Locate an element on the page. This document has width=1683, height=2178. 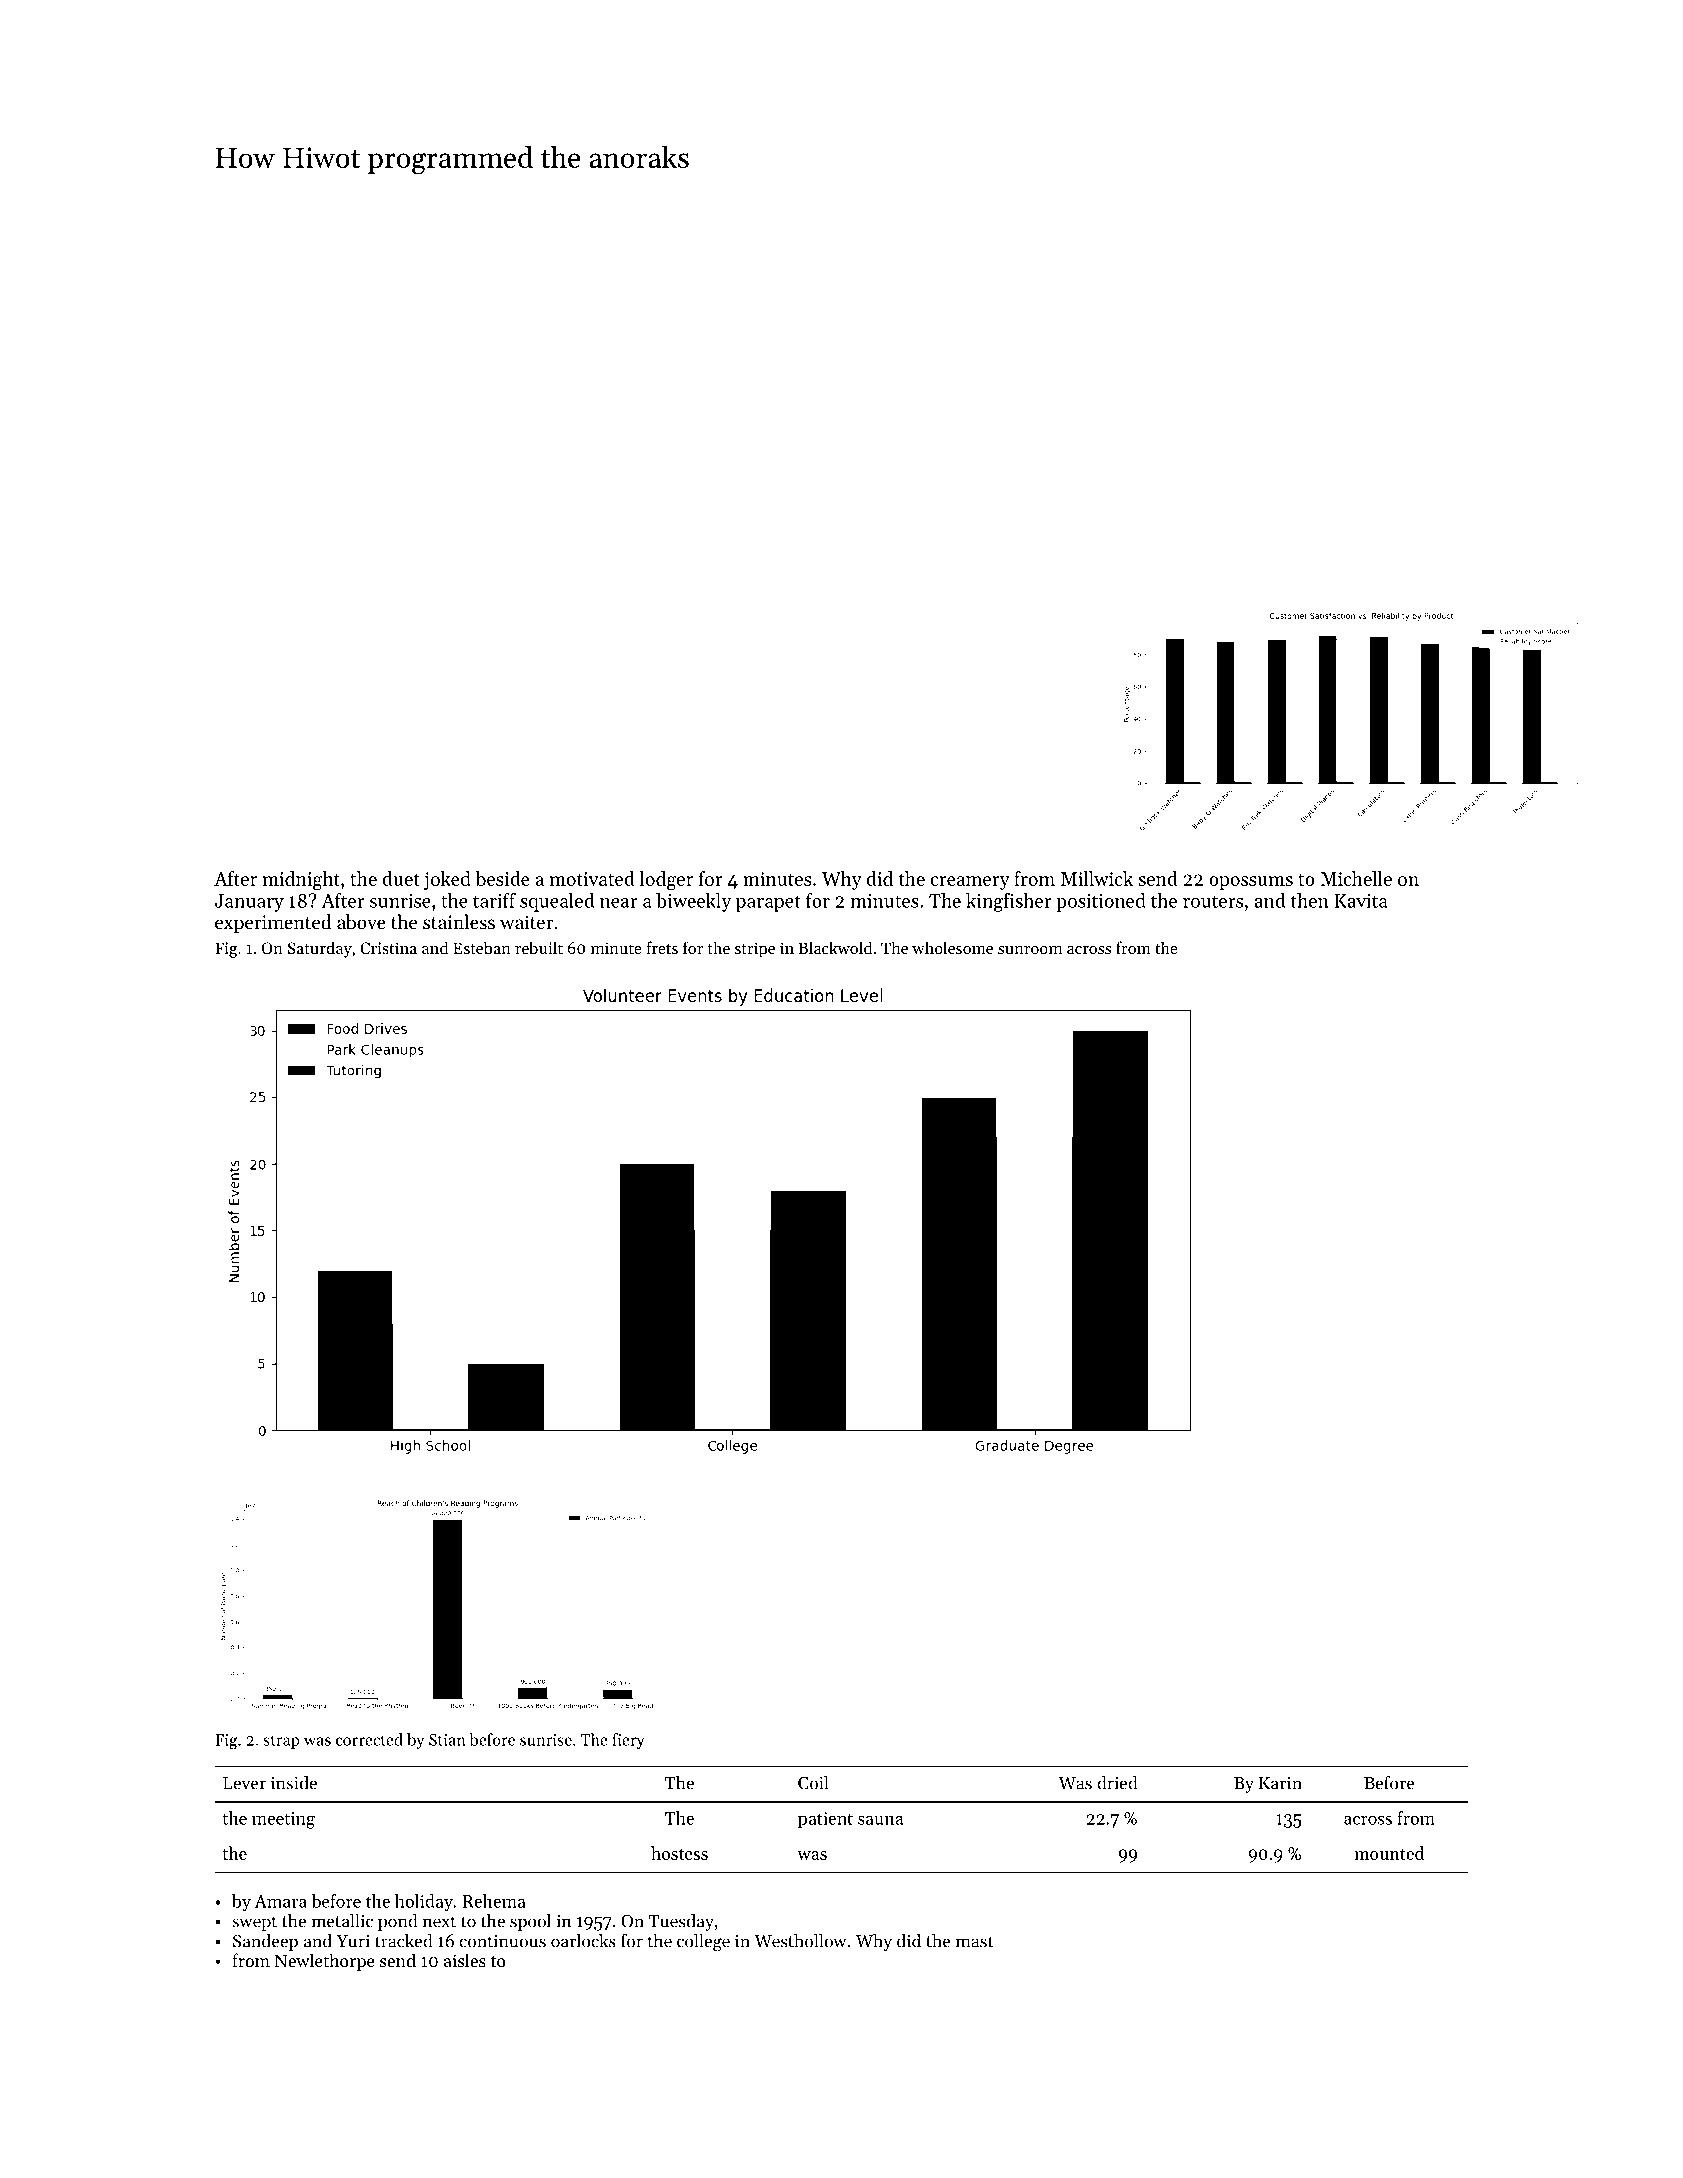
stripe is located at coordinates (755, 950).
